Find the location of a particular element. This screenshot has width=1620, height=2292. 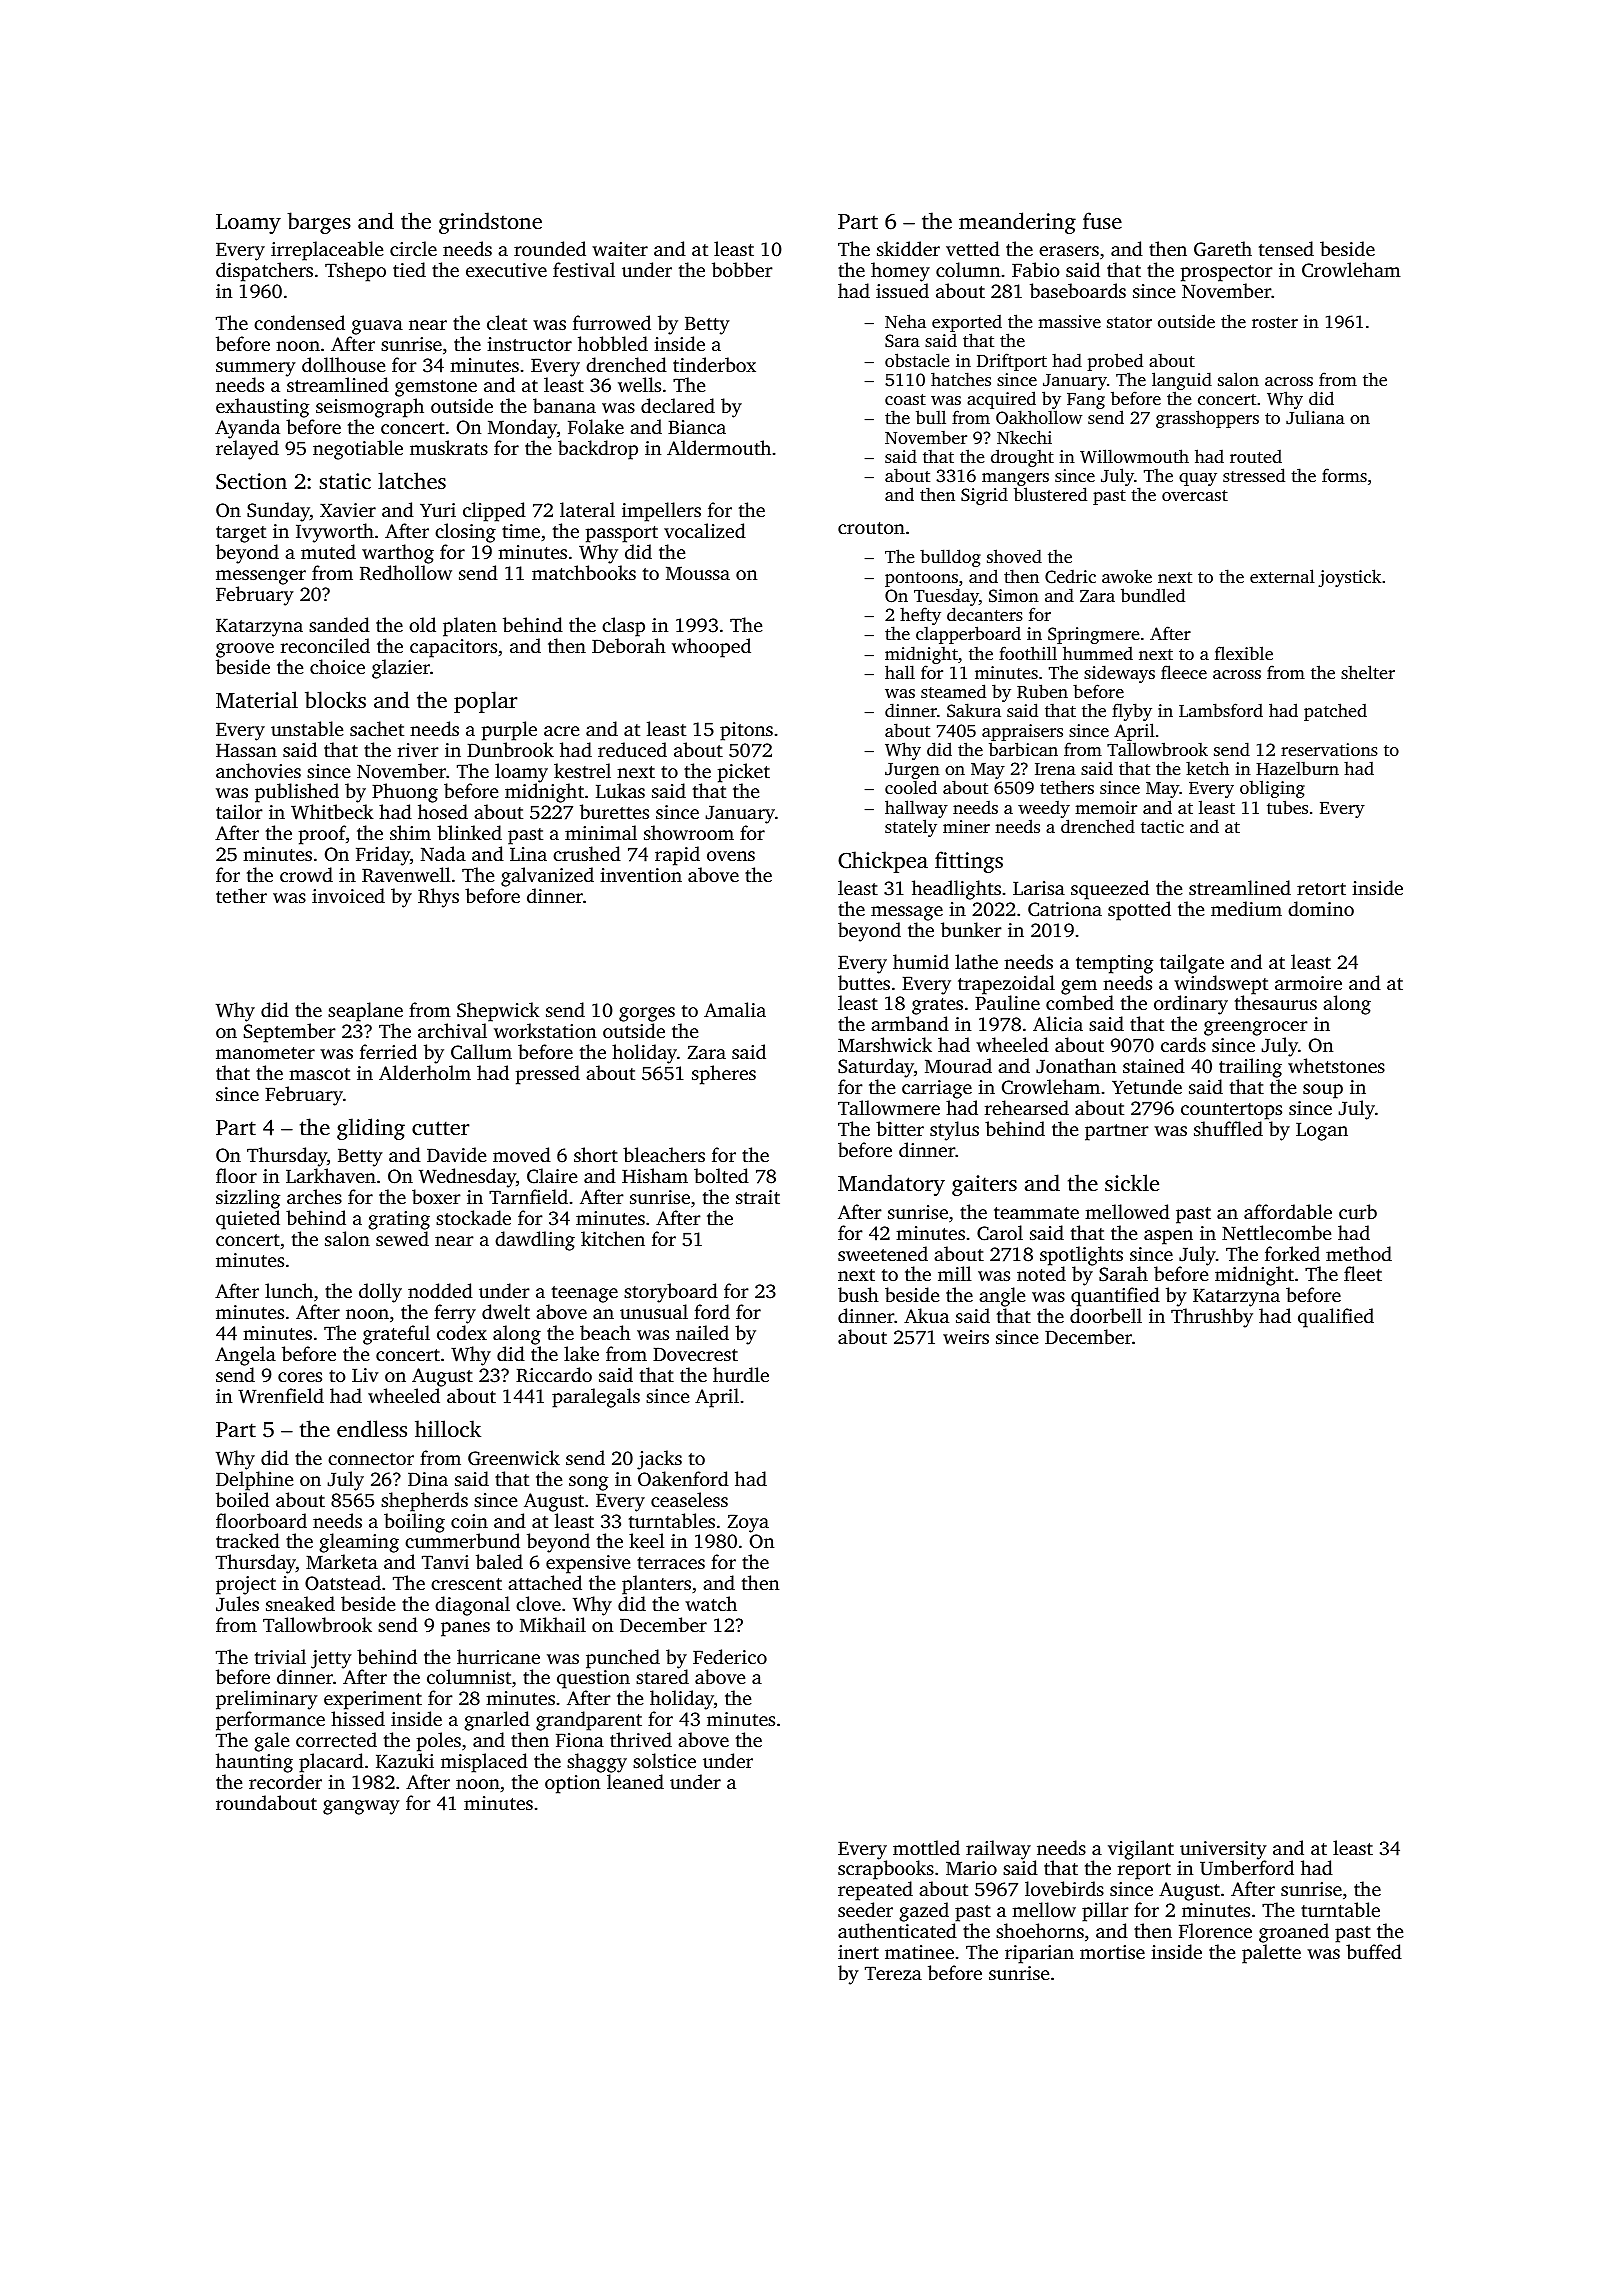

languid is located at coordinates (1182, 381).
